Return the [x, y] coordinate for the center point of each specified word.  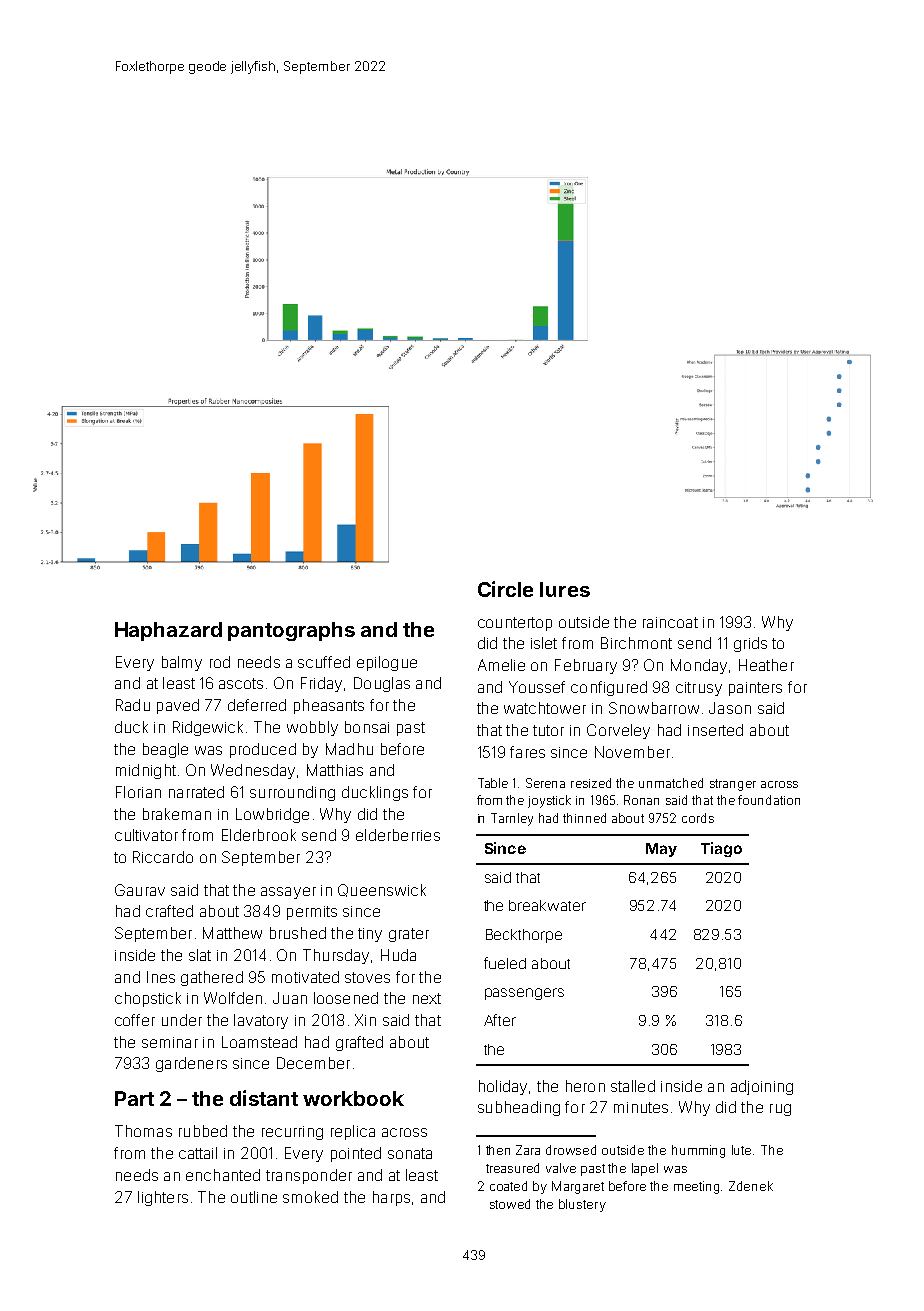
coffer [135, 1020]
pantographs [291, 631]
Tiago [721, 849]
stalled [633, 1086]
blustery [582, 1205]
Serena [545, 783]
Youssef [537, 687]
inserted [715, 730]
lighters [163, 1198]
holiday [503, 1087]
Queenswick [382, 890]
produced [263, 750]
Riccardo [163, 857]
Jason [730, 708]
